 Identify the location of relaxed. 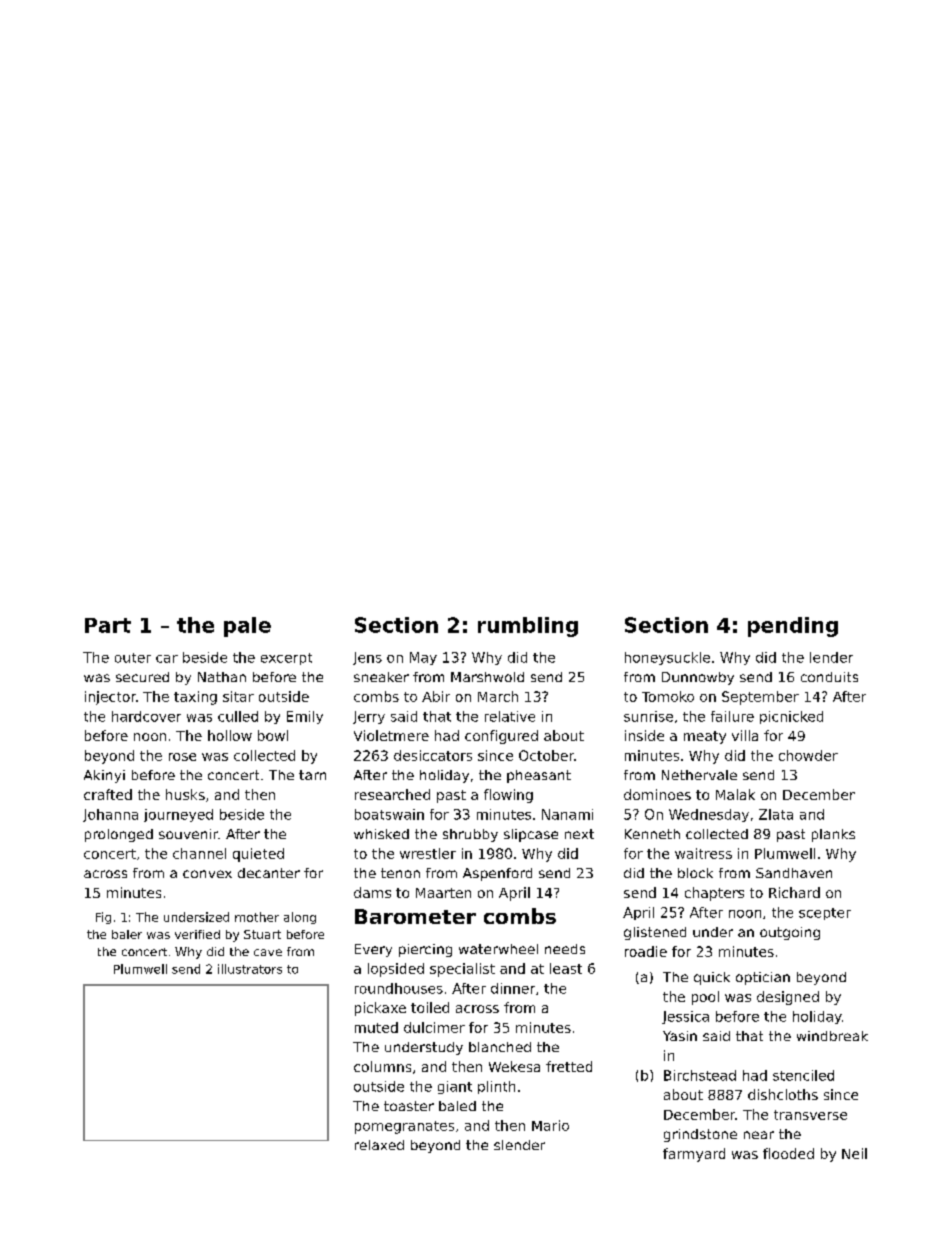
(379, 1145).
